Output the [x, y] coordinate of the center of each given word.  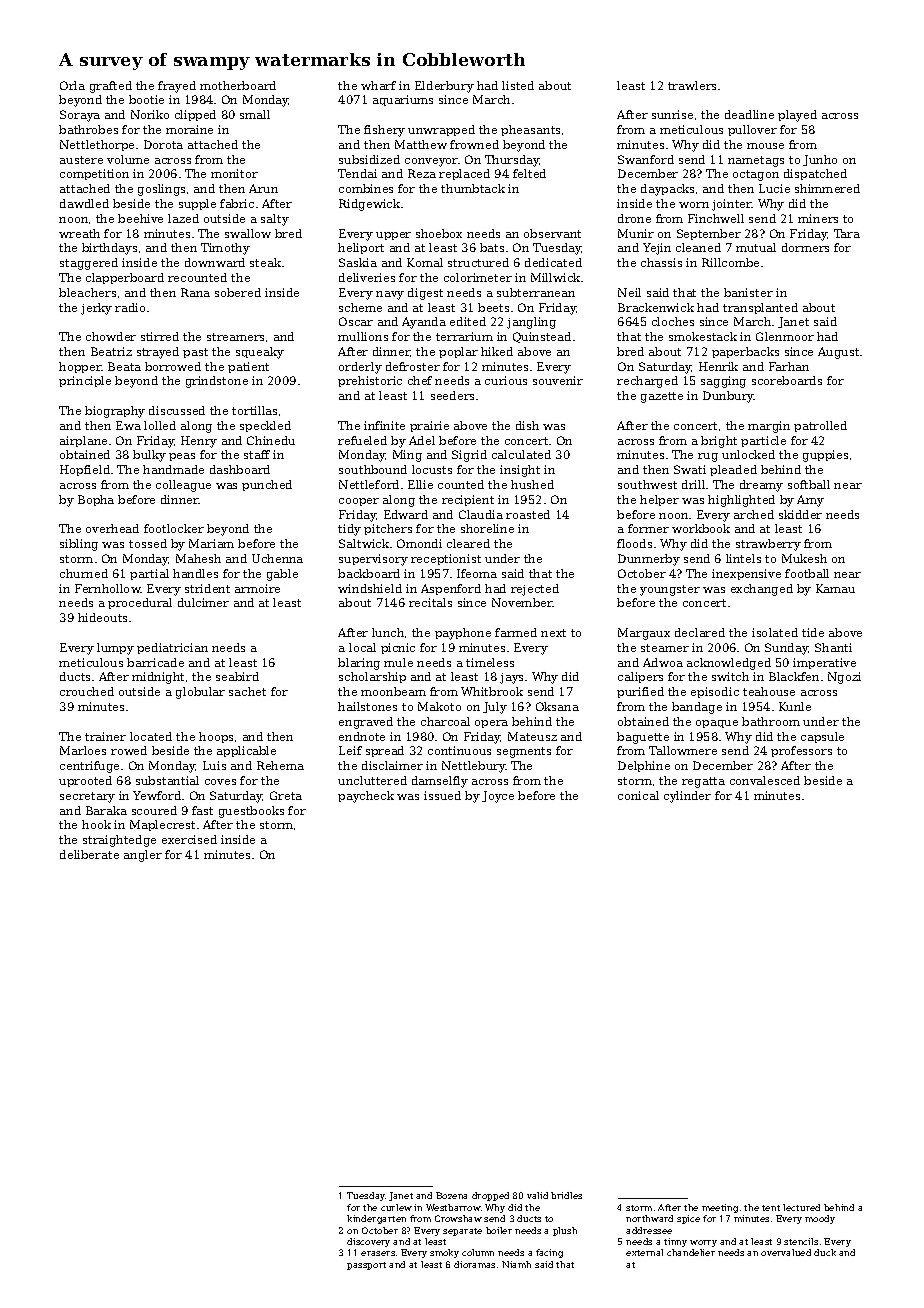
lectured [801, 1207]
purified [640, 692]
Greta [286, 795]
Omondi [419, 543]
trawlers [692, 85]
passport [366, 1266]
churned [84, 573]
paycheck [366, 797]
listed [518, 85]
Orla [72, 85]
